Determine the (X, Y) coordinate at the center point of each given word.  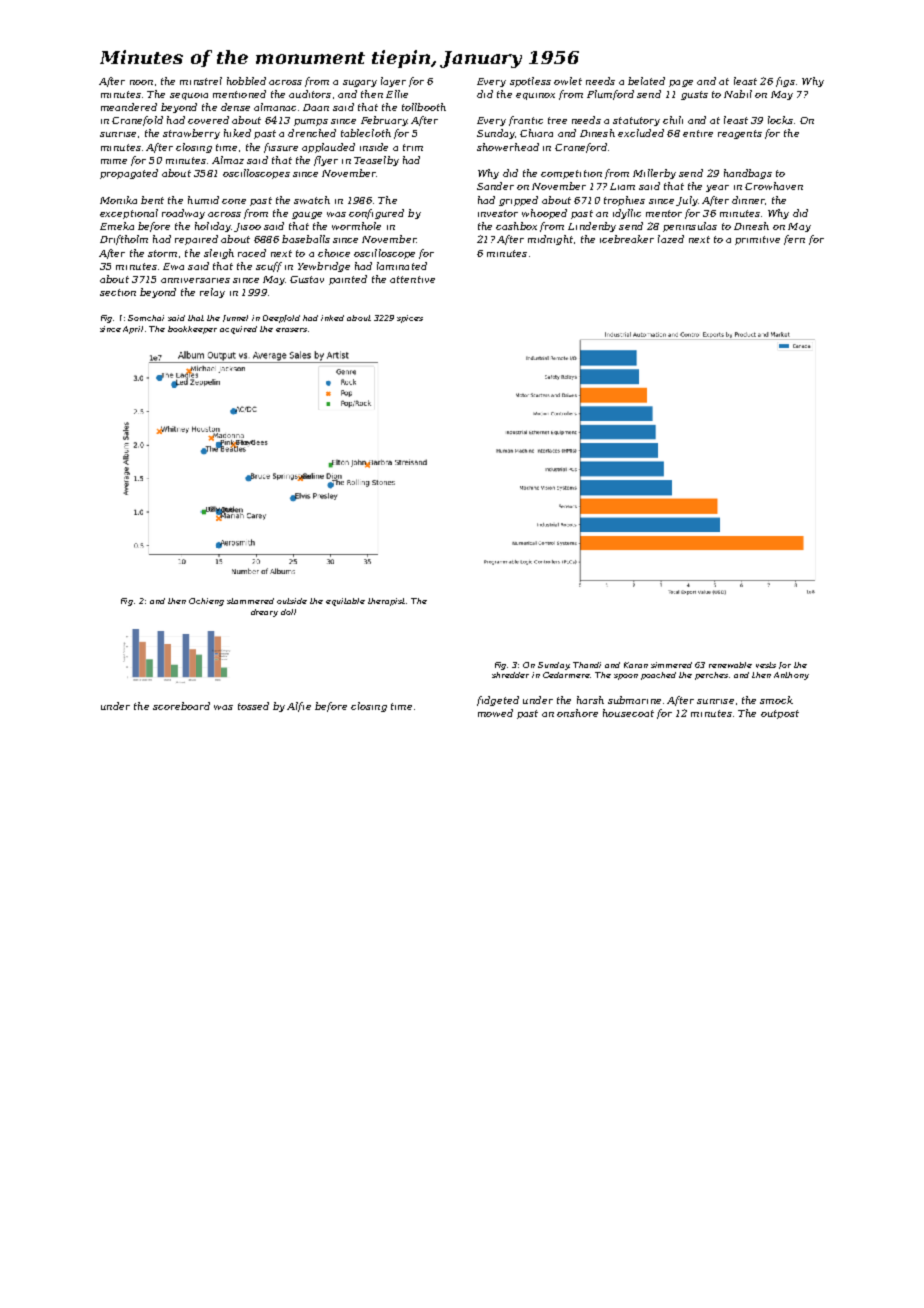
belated (646, 81)
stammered (250, 601)
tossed (253, 706)
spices (410, 319)
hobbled (246, 81)
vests (766, 665)
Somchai (146, 318)
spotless (530, 82)
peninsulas (690, 227)
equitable (345, 602)
